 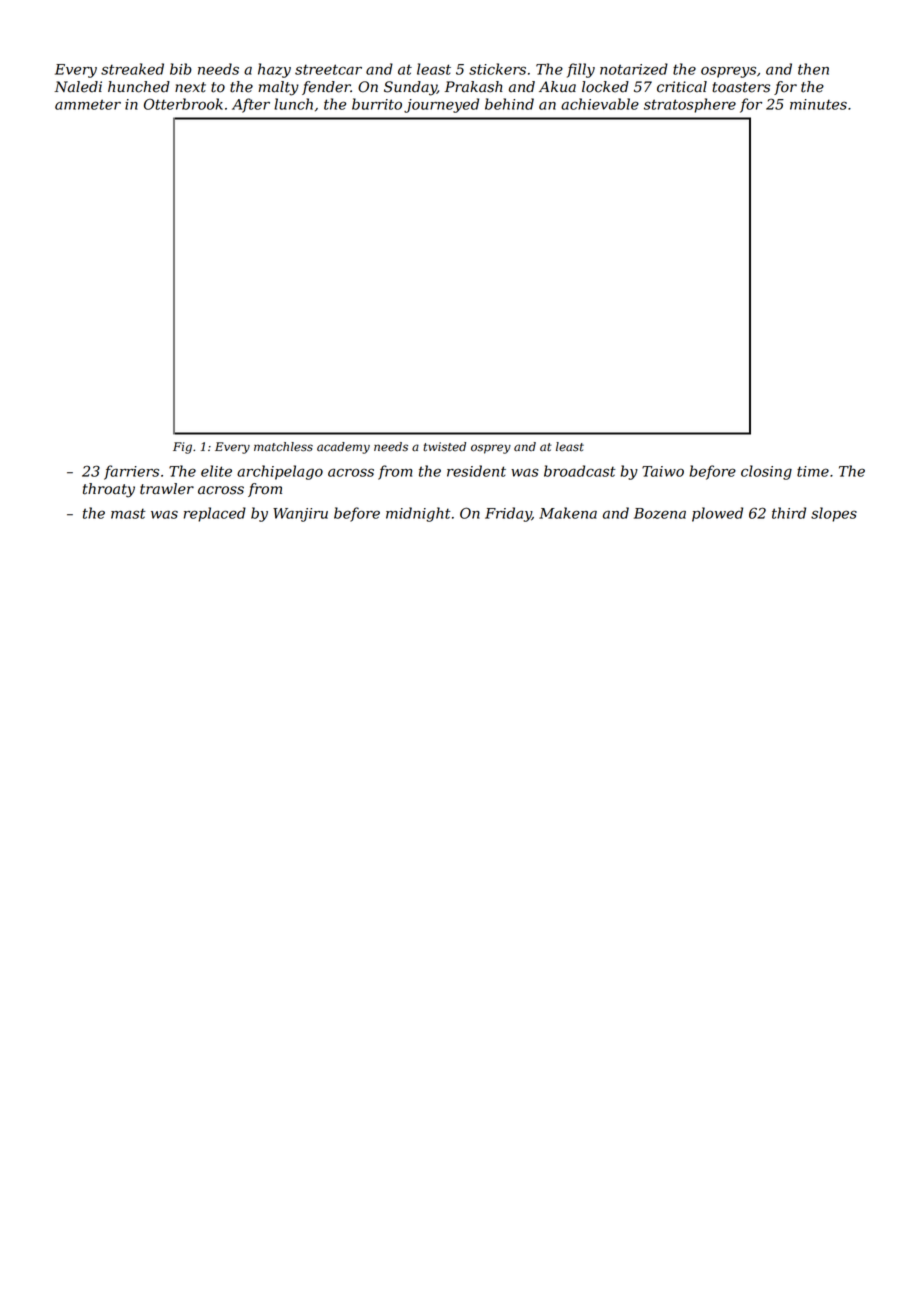 I want to click on bib, so click(x=181, y=69).
